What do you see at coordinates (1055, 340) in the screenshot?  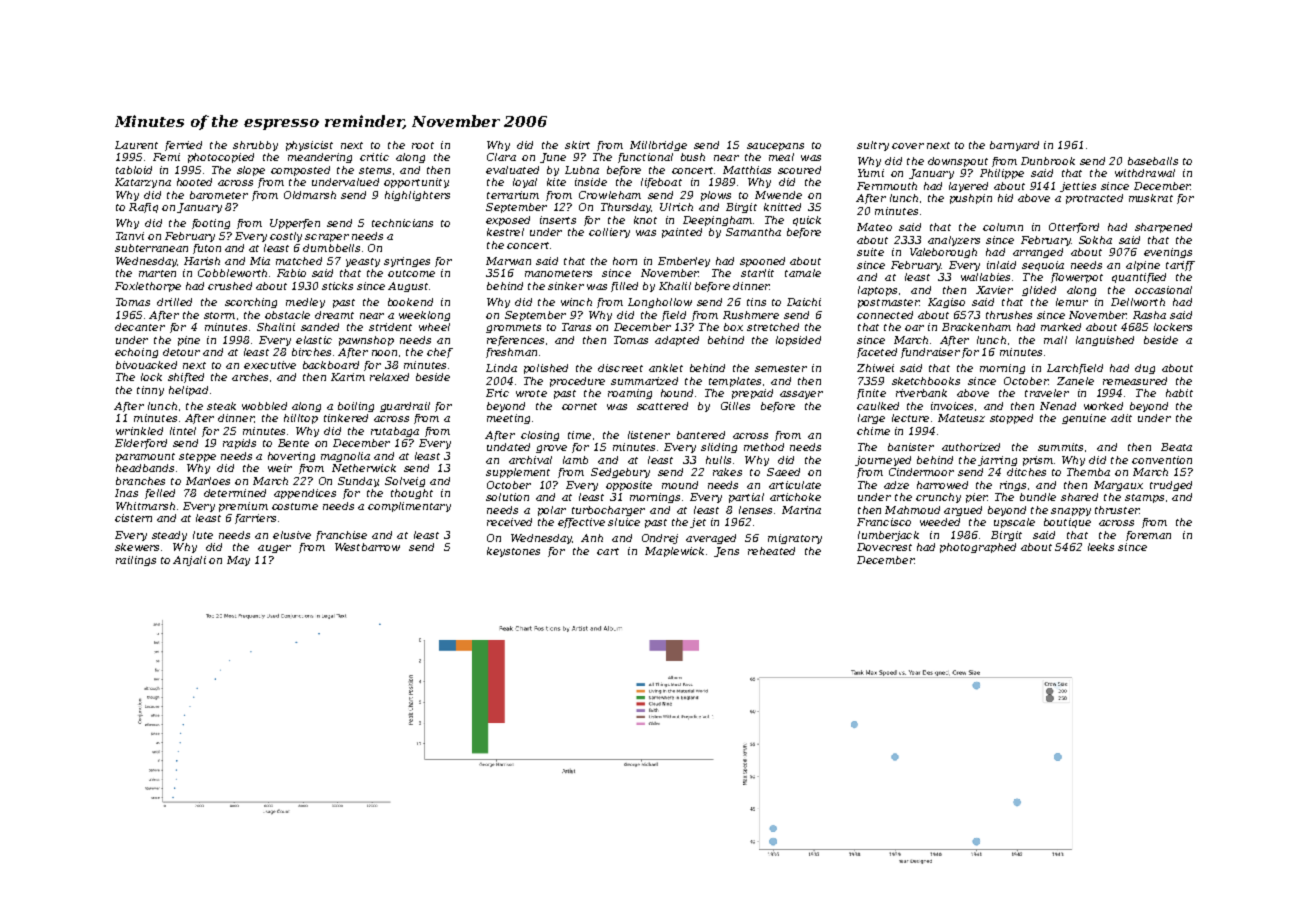 I see `mall` at bounding box center [1055, 340].
